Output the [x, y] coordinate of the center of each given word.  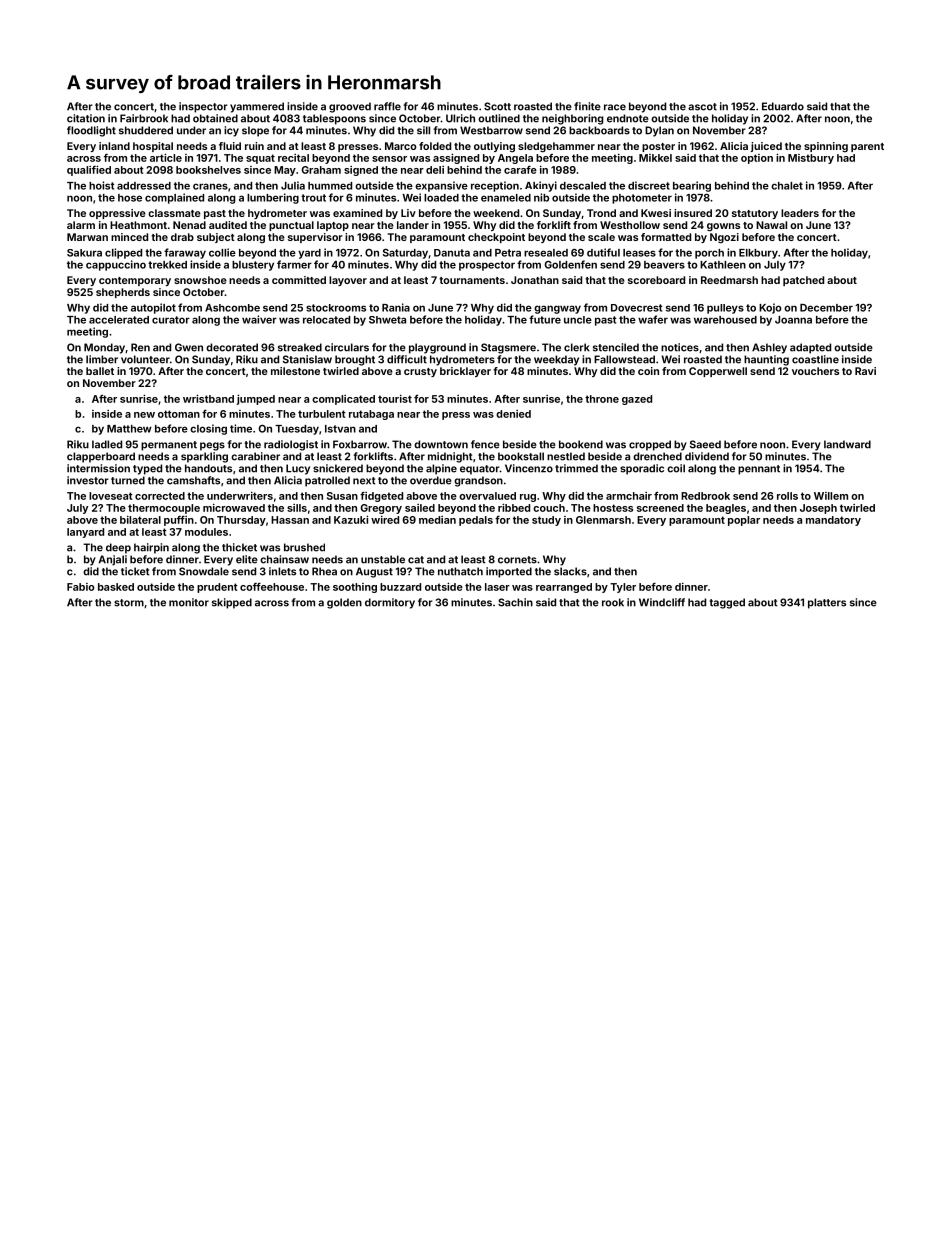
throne [602, 399]
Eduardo [783, 106]
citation [86, 118]
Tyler [623, 588]
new [144, 415]
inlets [282, 571]
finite [587, 106]
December [826, 307]
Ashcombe [232, 308]
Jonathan [535, 280]
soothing [355, 588]
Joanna [793, 320]
